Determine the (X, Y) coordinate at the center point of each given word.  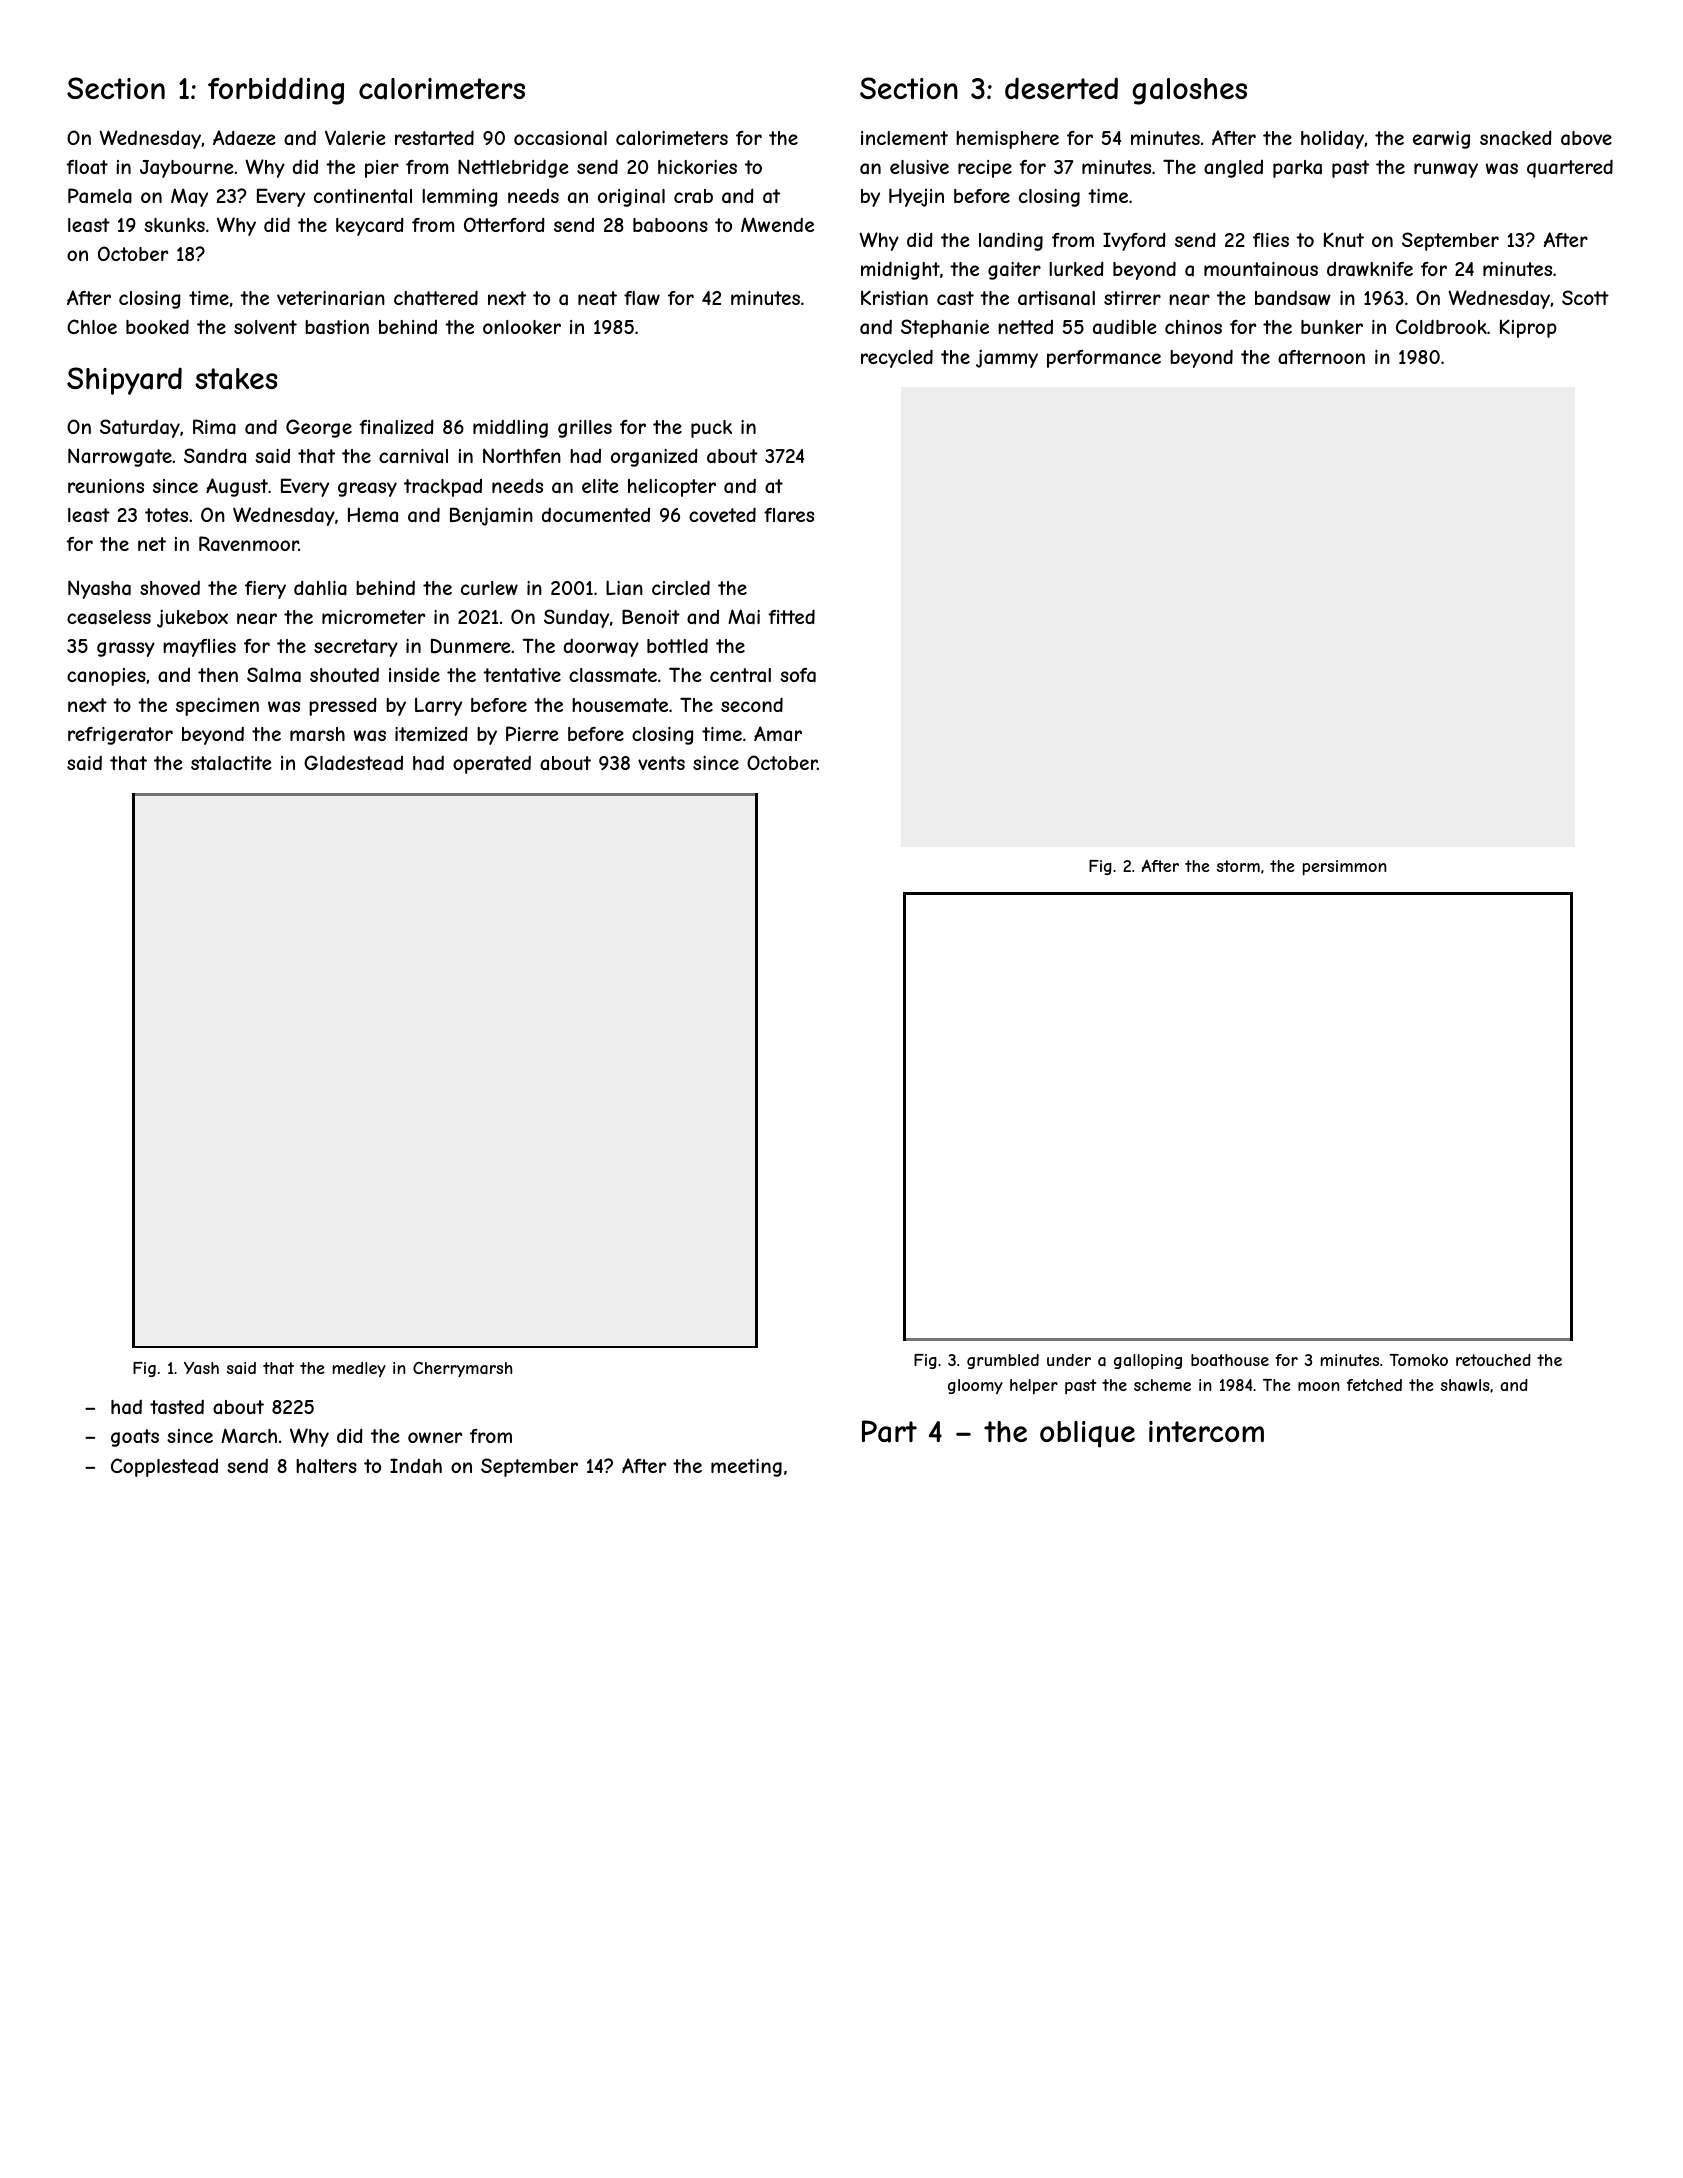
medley (359, 1369)
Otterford (504, 224)
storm (1238, 866)
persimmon (1344, 867)
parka (1297, 169)
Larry (438, 706)
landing (1011, 242)
